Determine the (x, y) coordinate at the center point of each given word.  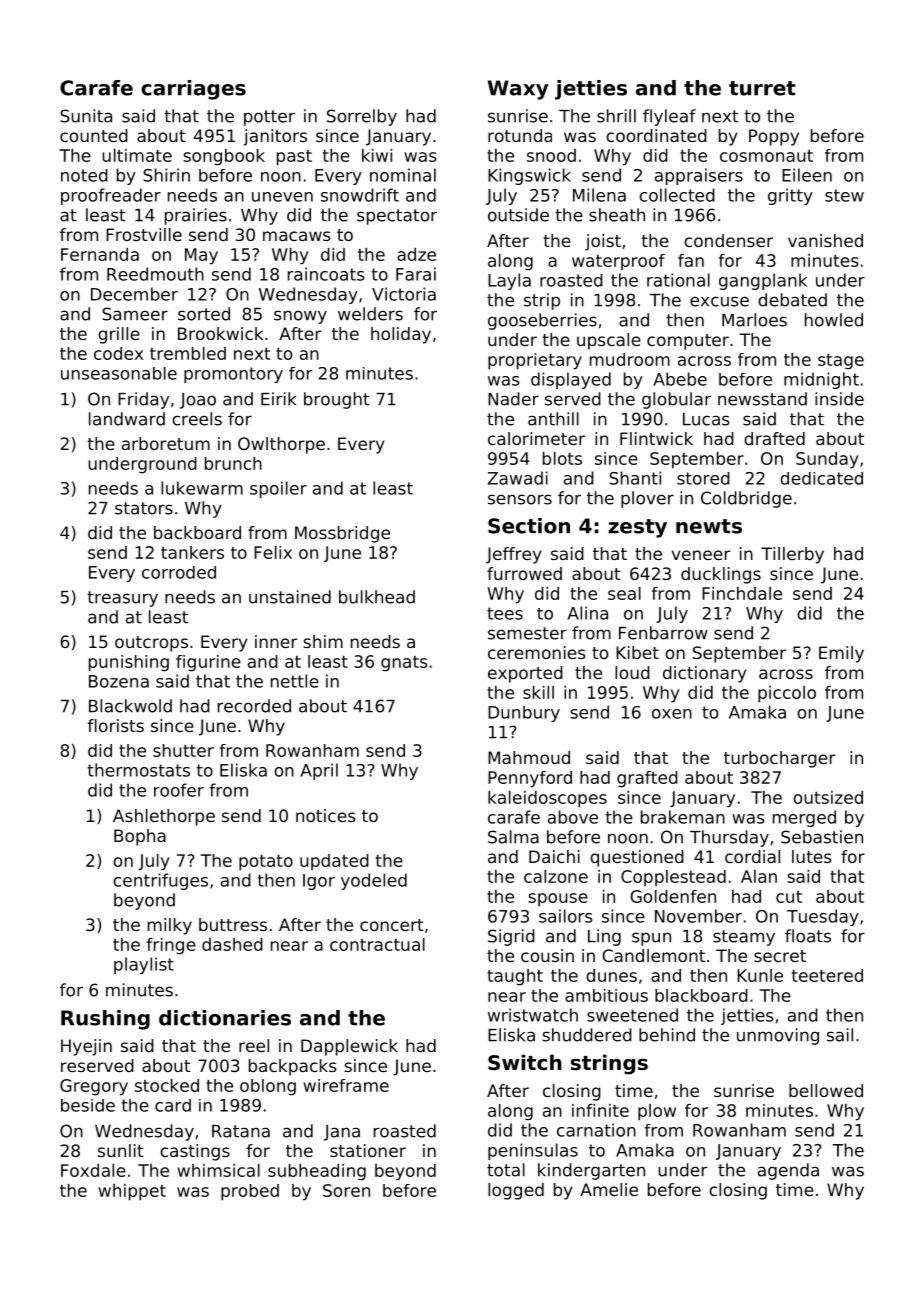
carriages (193, 90)
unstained (290, 597)
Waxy (518, 90)
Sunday (827, 460)
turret (762, 88)
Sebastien (822, 837)
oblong (268, 1087)
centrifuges (160, 881)
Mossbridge (342, 534)
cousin (547, 955)
